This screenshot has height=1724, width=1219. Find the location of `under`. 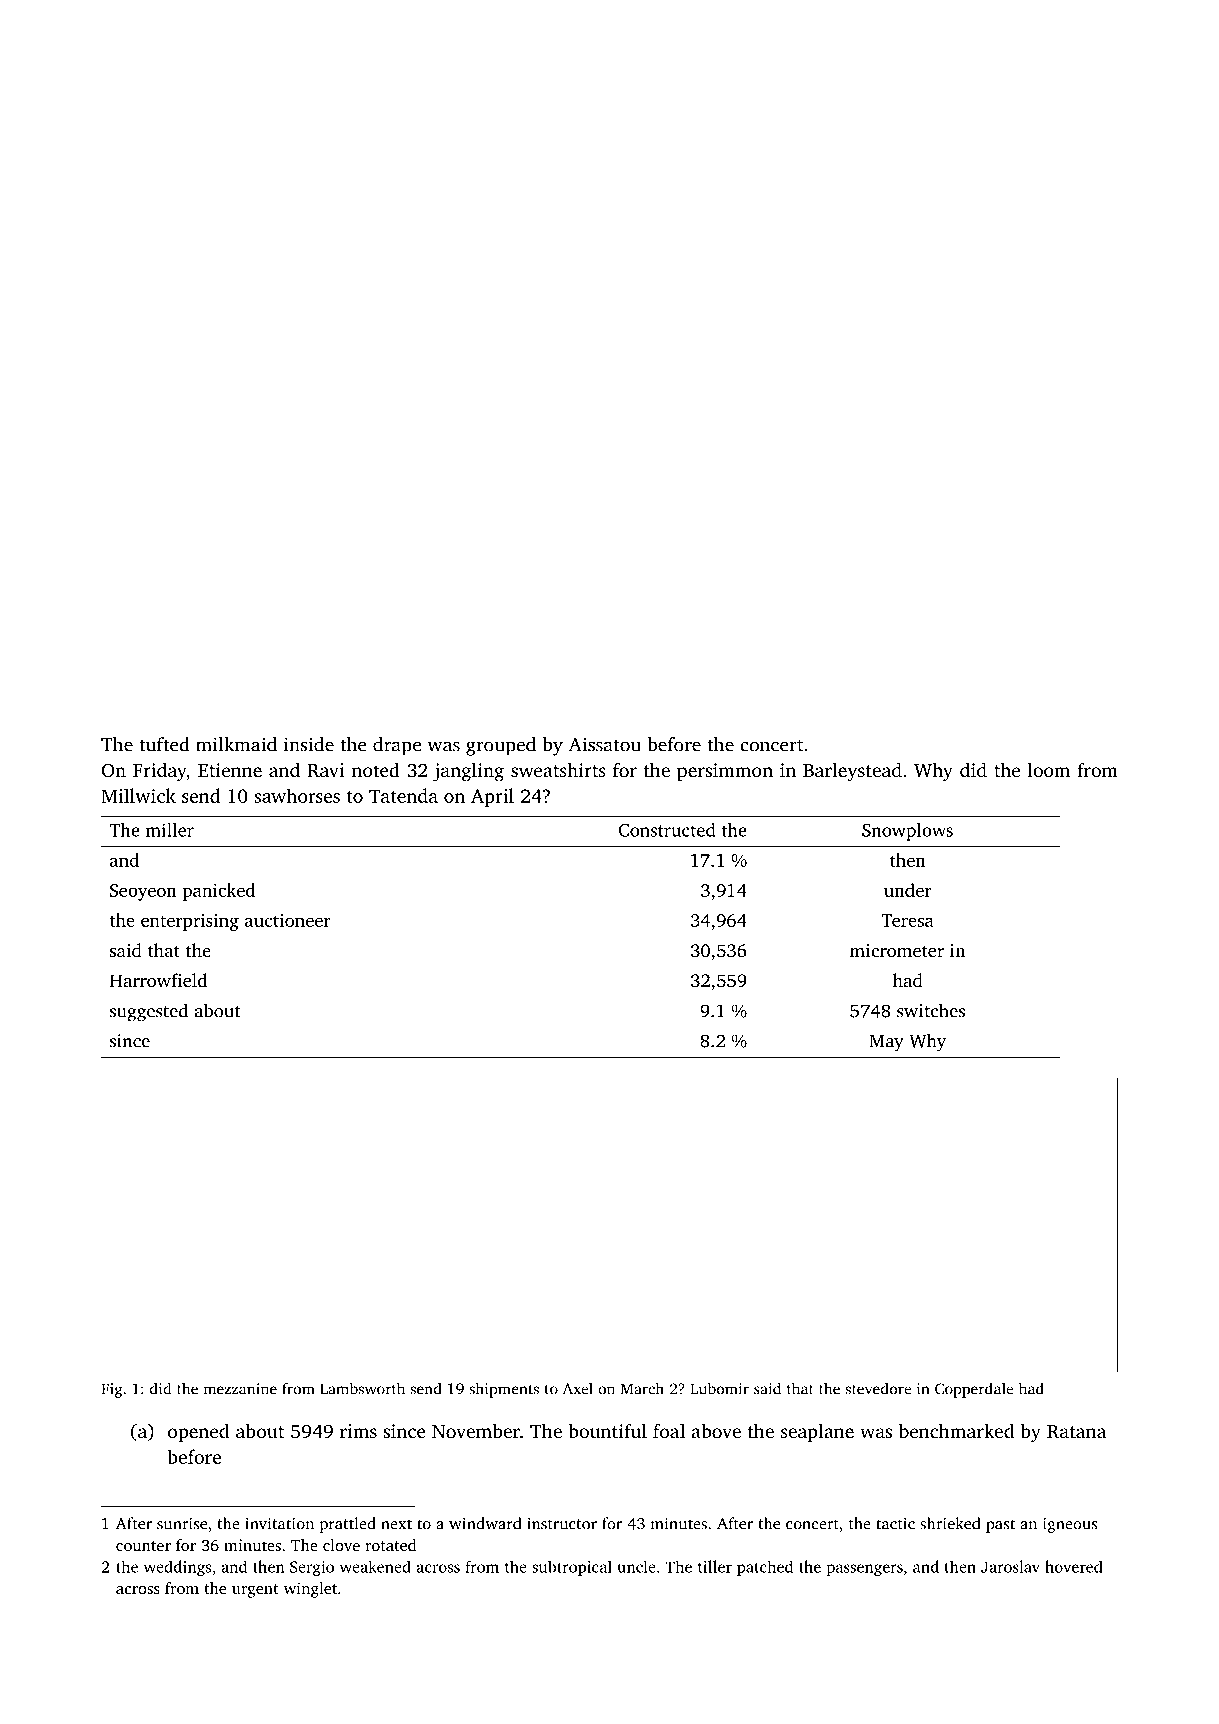

under is located at coordinates (908, 890).
